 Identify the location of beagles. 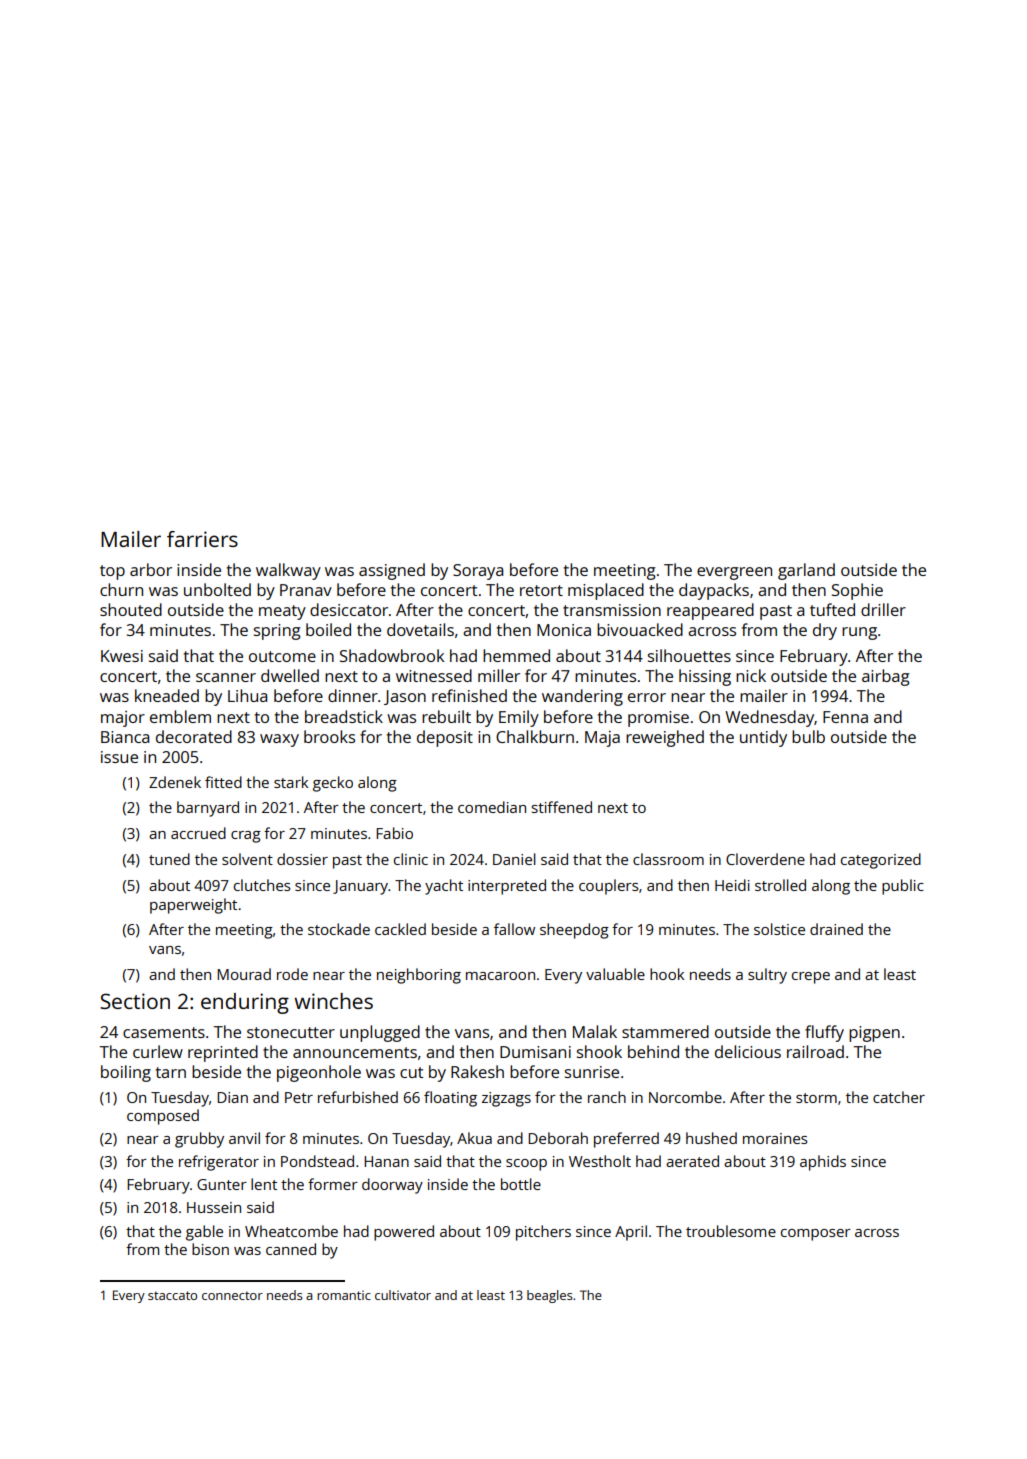
(550, 1296).
